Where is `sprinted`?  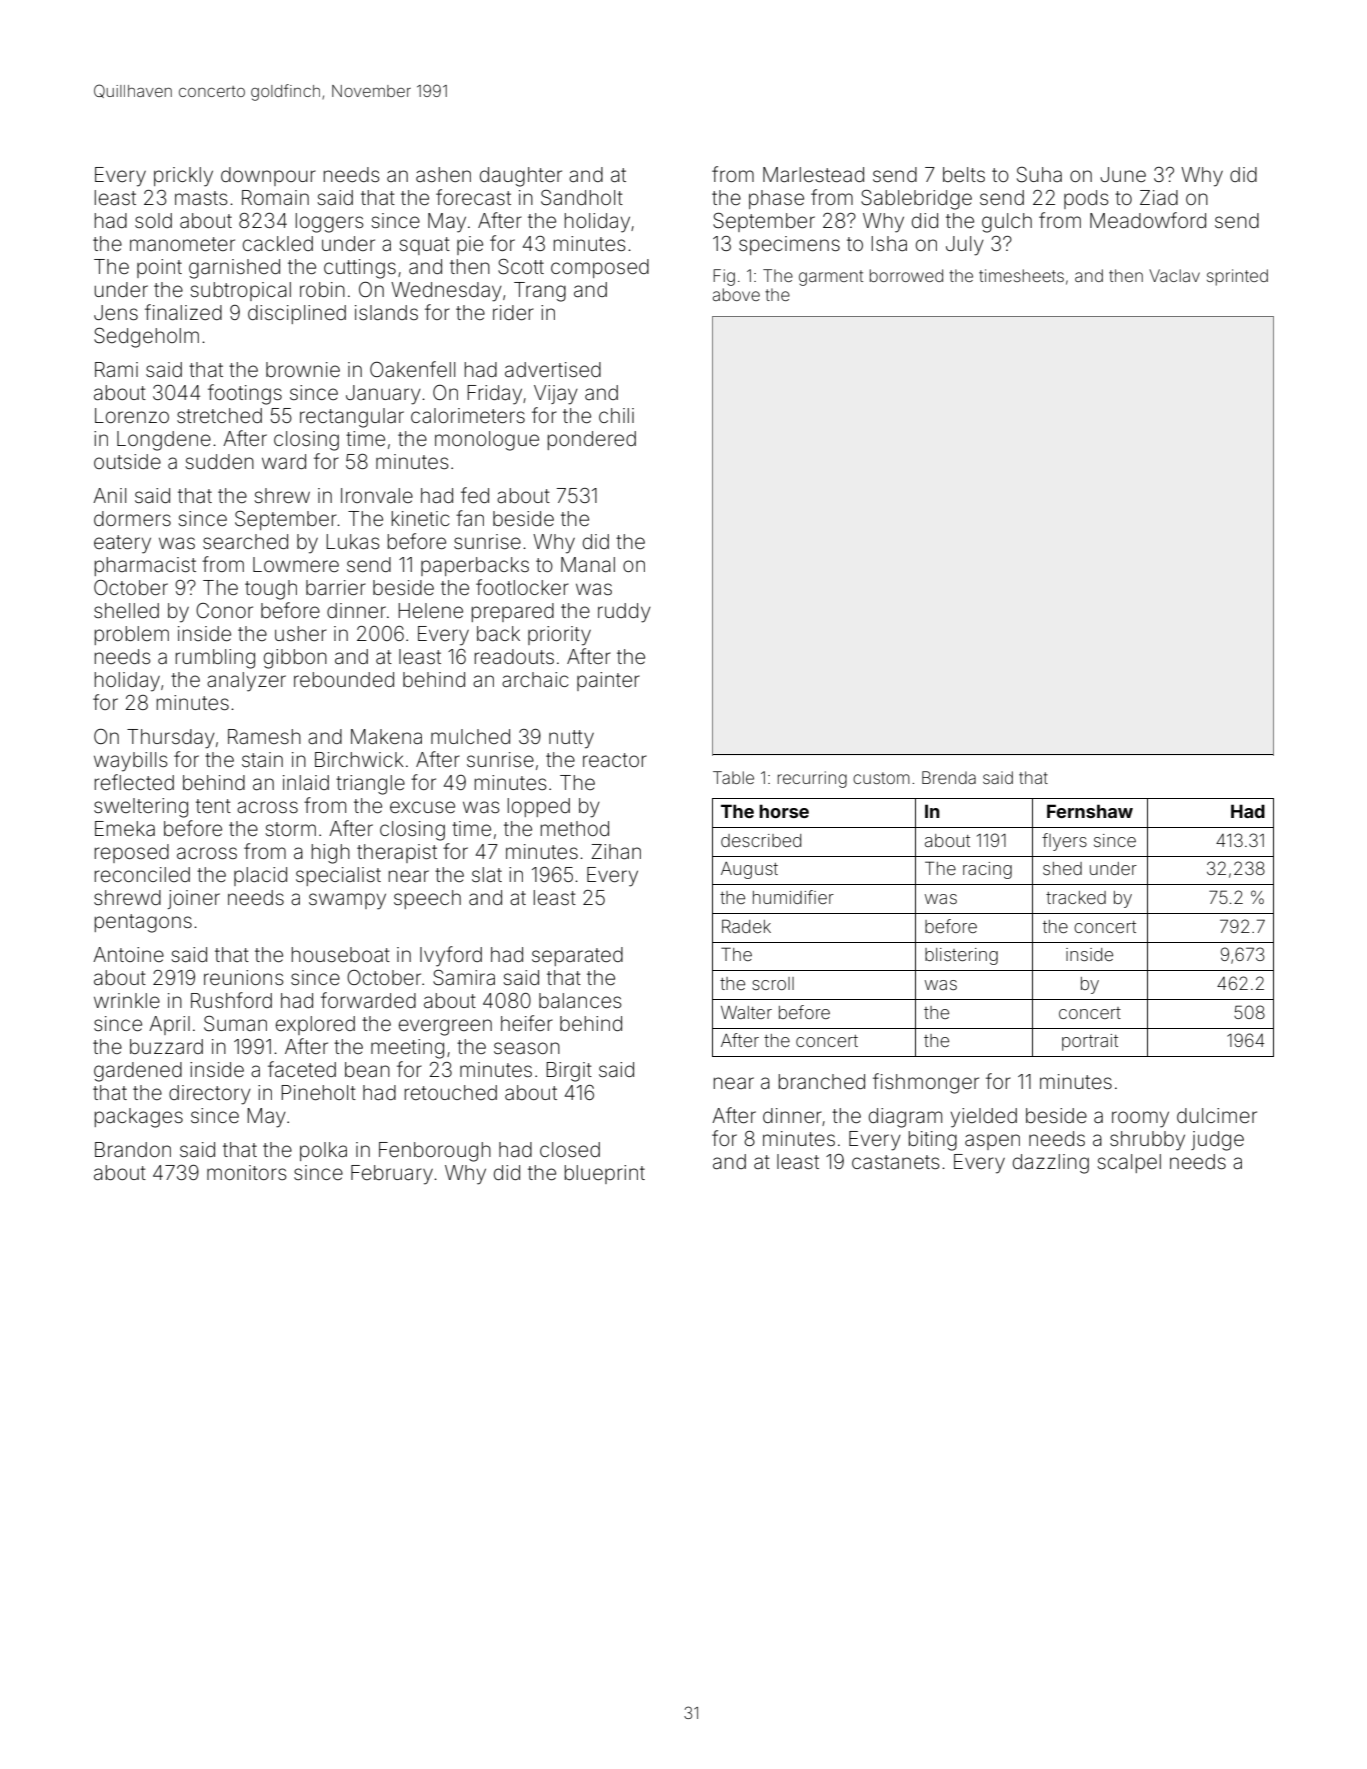 sprinted is located at coordinates (1237, 277).
